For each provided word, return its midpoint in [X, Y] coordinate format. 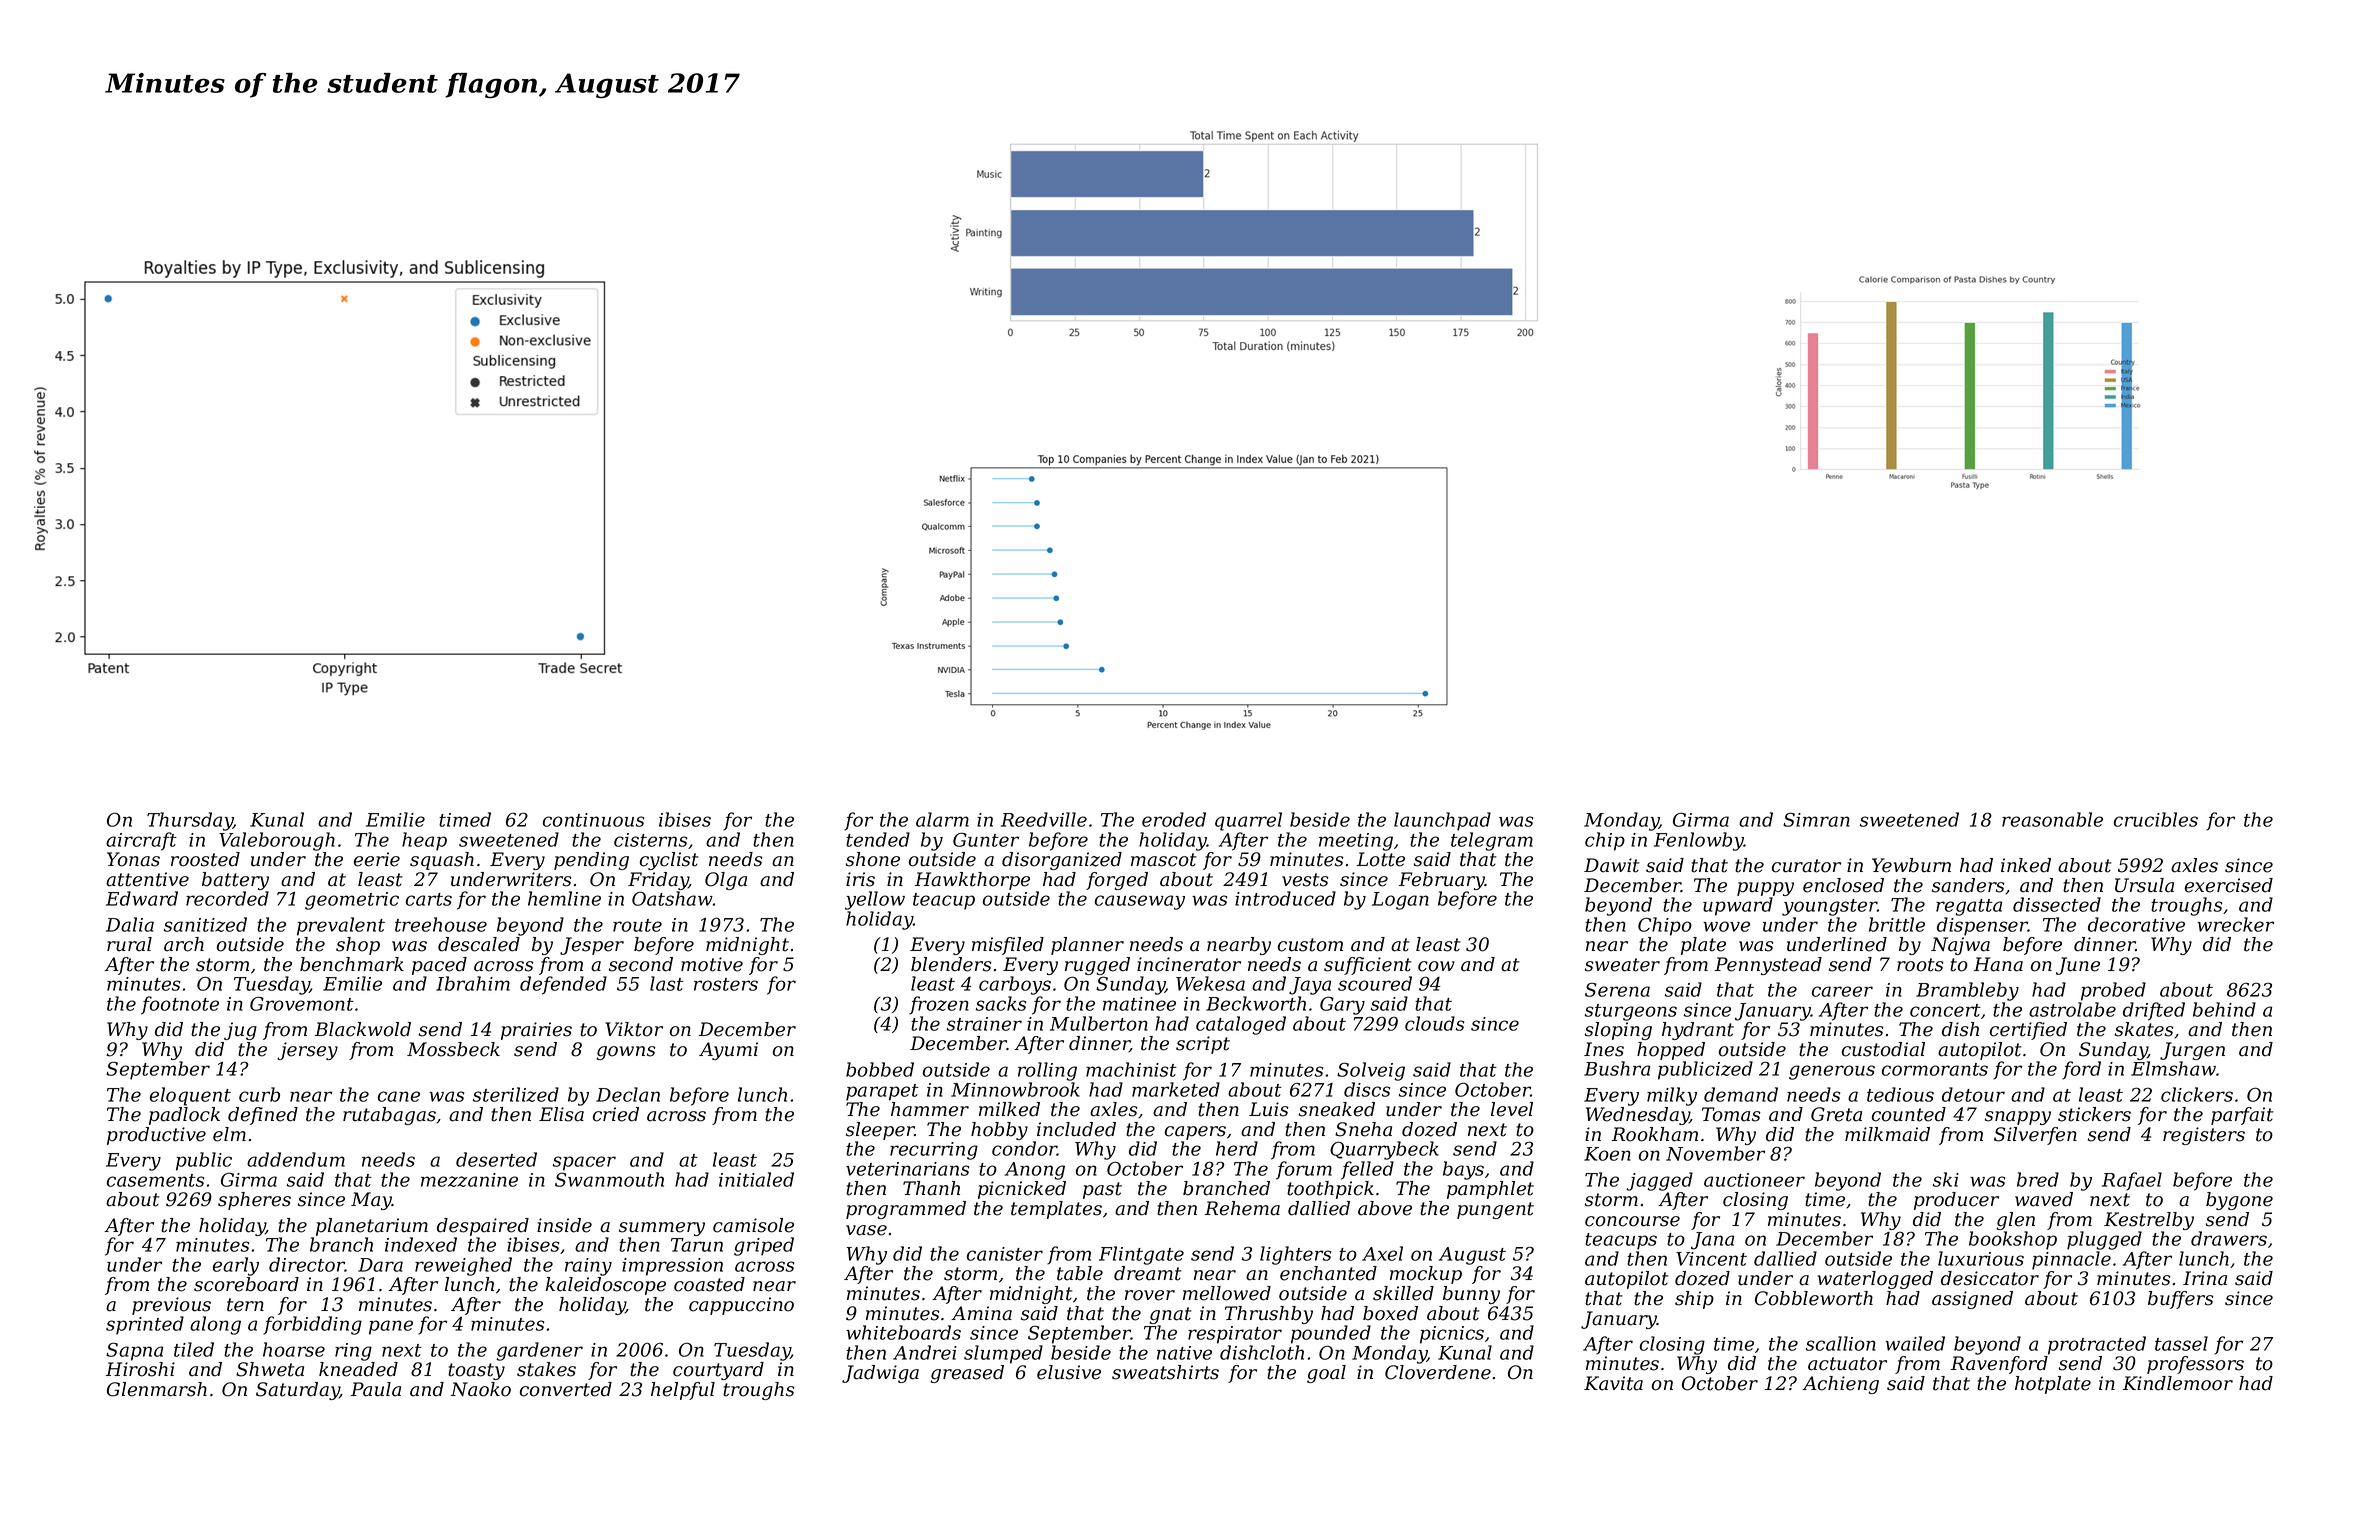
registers [2204, 1136]
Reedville [1044, 819]
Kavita [1613, 1383]
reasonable [2052, 819]
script [1203, 1045]
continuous [593, 820]
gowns [626, 1053]
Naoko [480, 1389]
